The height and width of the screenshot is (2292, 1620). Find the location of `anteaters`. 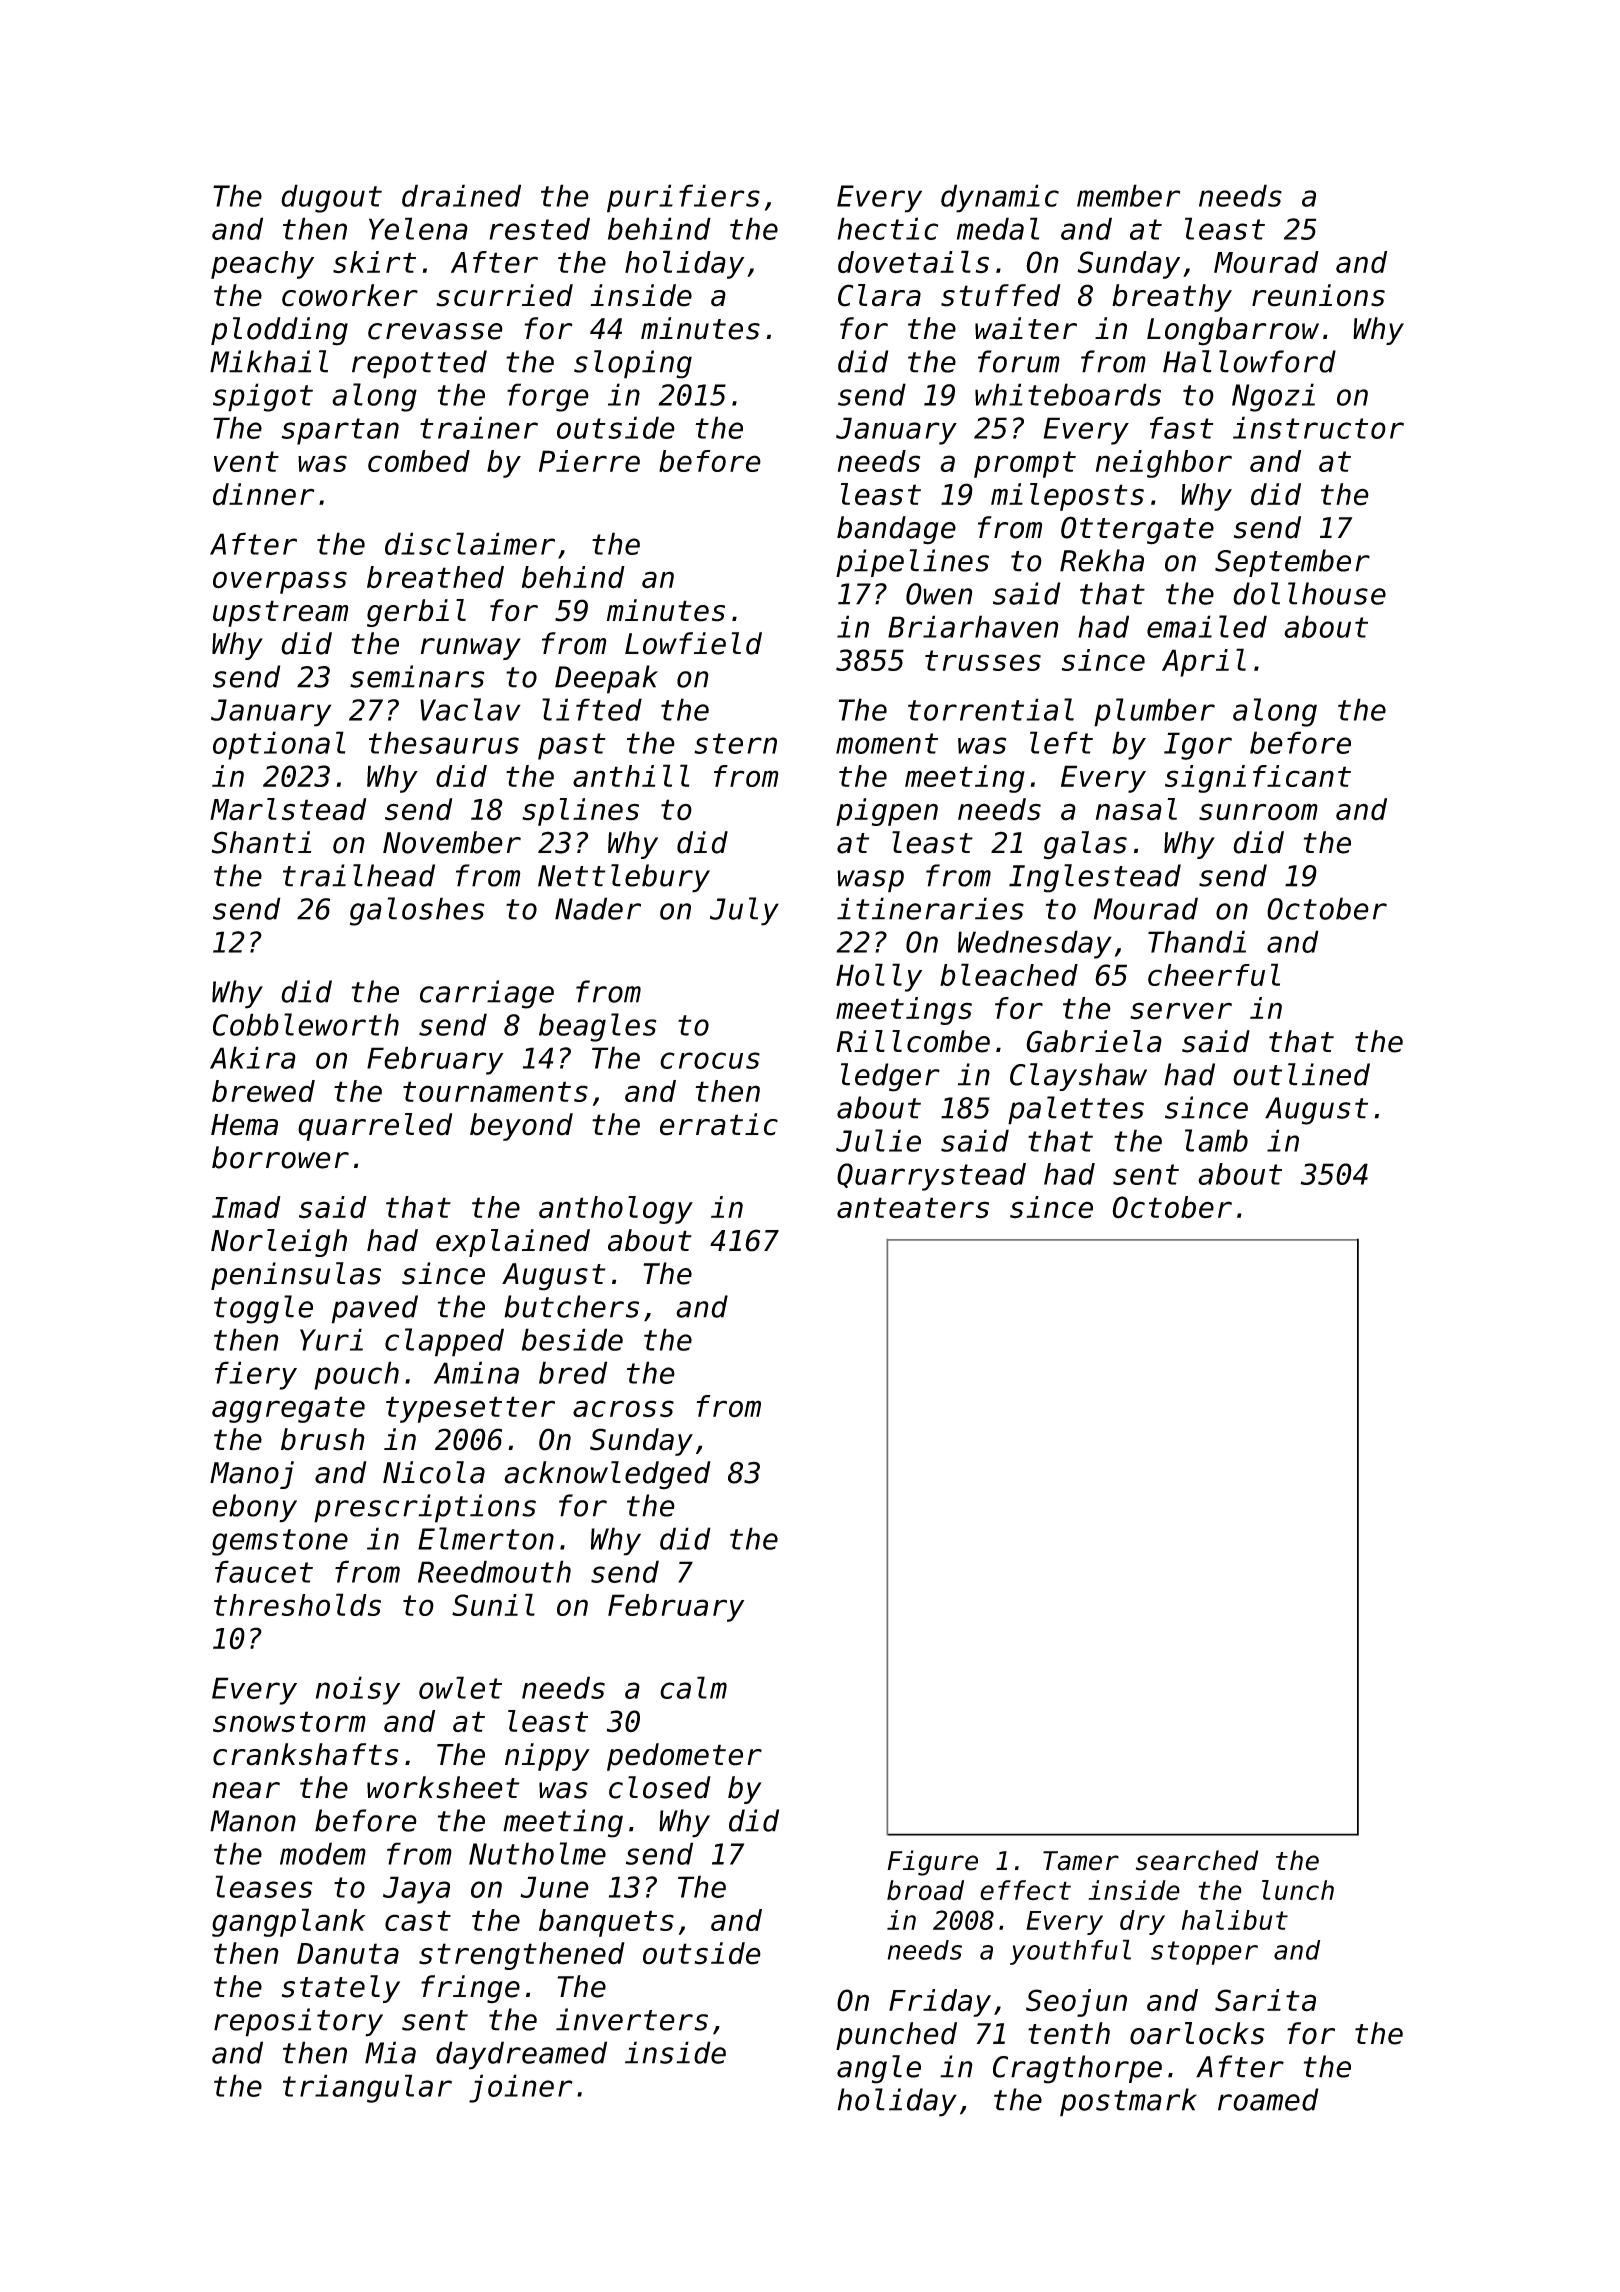

anteaters is located at coordinates (913, 1208).
